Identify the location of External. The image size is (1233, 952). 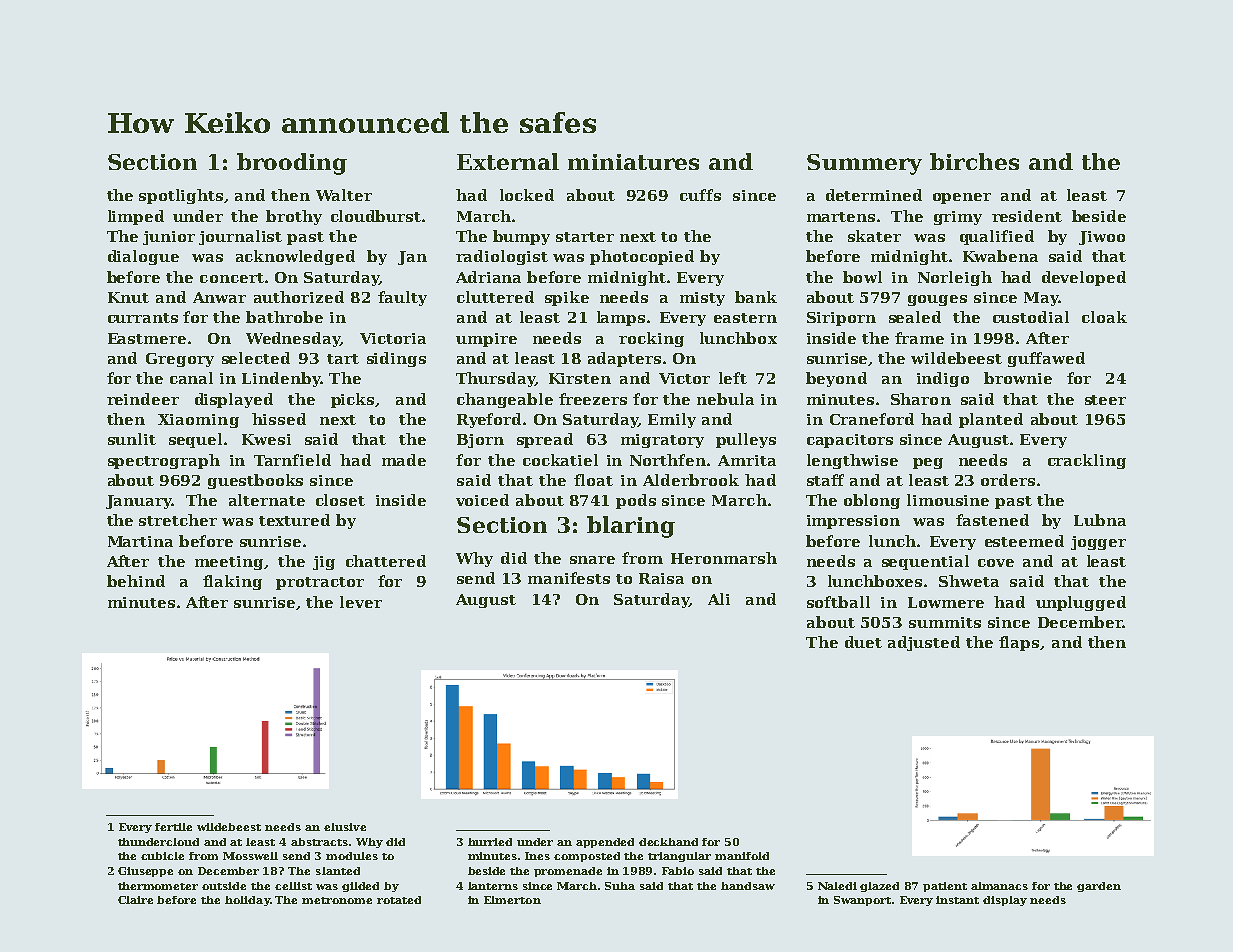
(508, 161).
